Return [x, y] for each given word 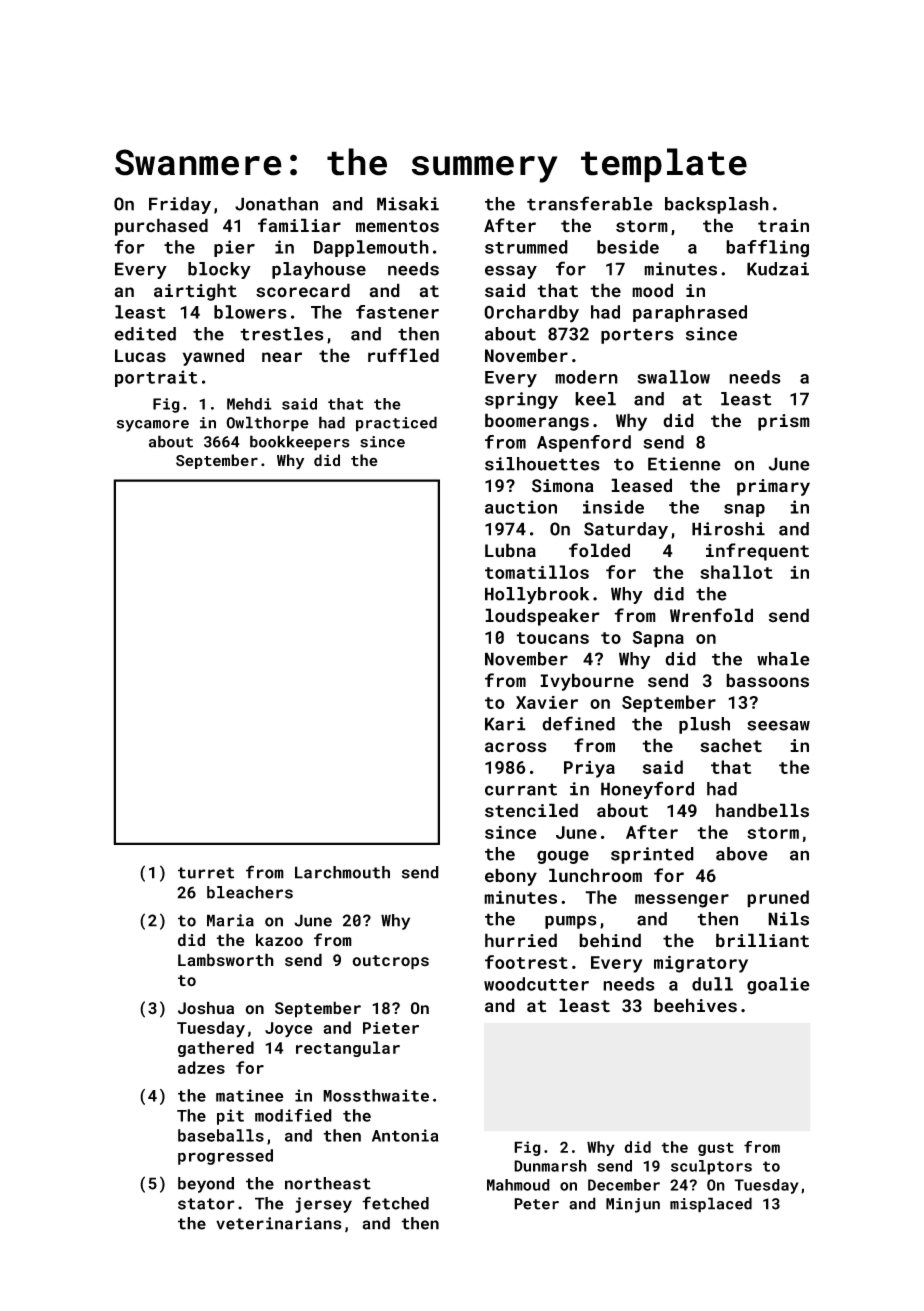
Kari [505, 724]
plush [704, 725]
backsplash [717, 205]
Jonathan [276, 204]
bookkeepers [300, 443]
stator [206, 1204]
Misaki [408, 204]
